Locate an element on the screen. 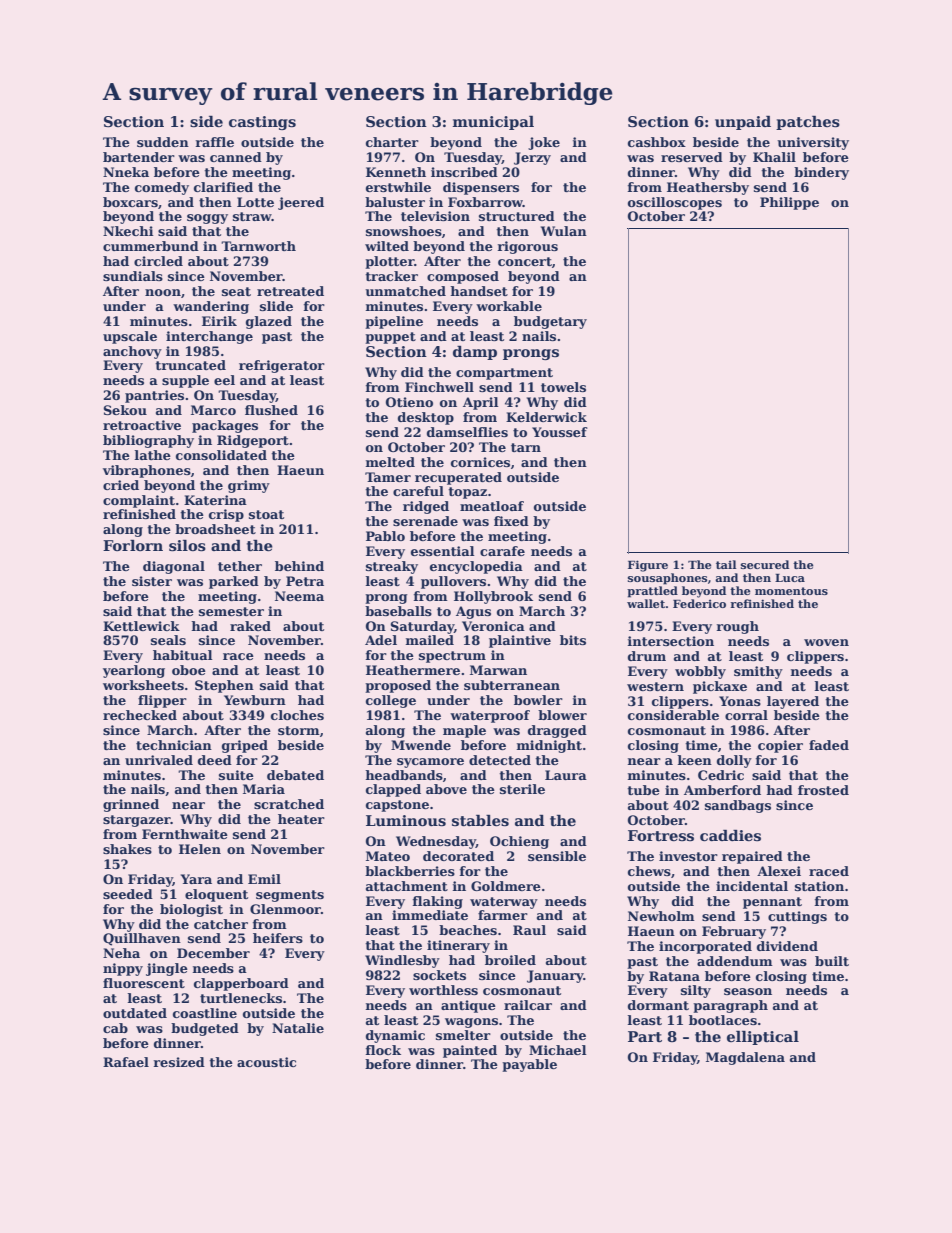 This screenshot has width=952, height=1233. Marwan is located at coordinates (498, 670).
